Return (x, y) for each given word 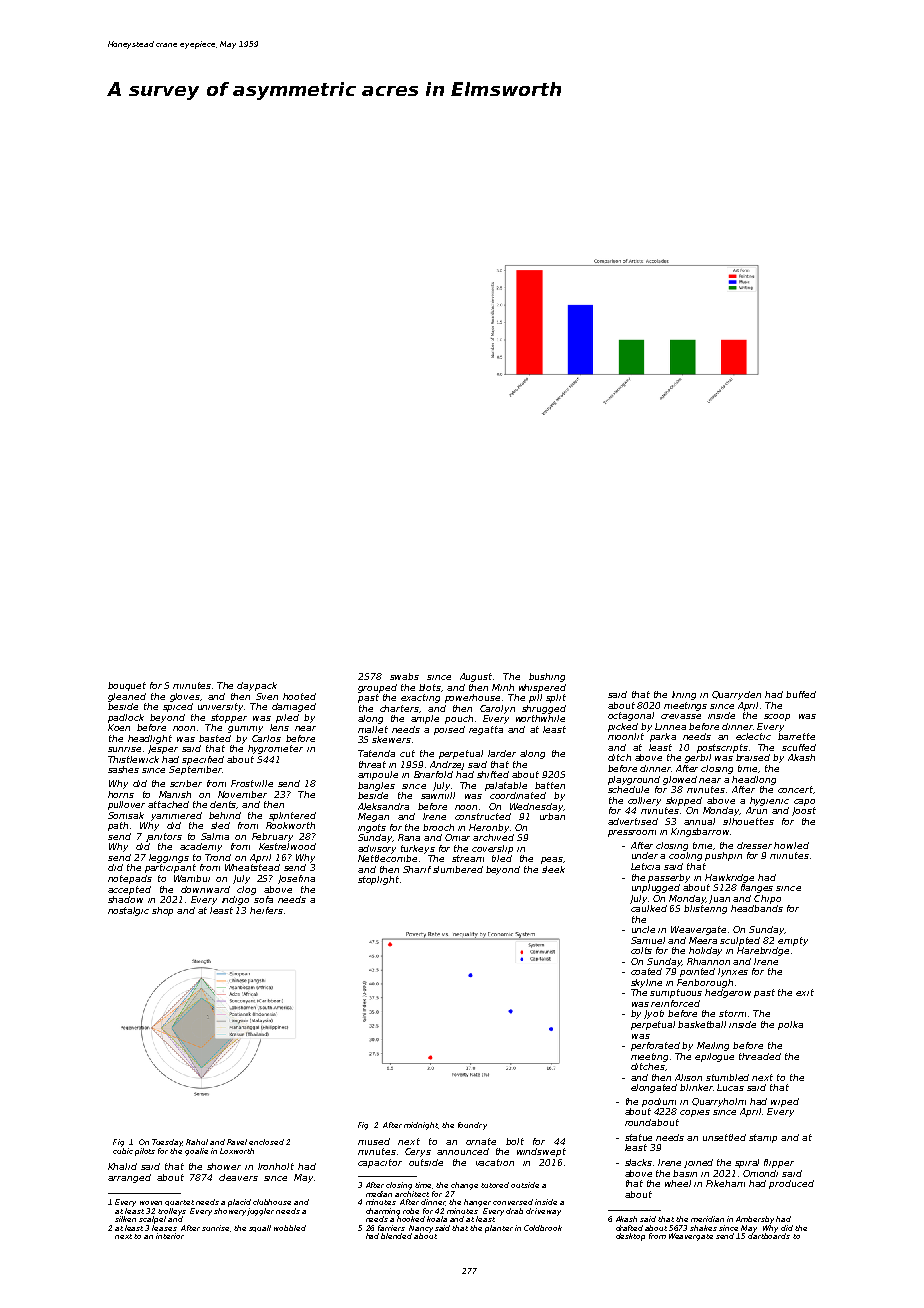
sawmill (438, 795)
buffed (801, 694)
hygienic (769, 801)
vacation (495, 1162)
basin (685, 1173)
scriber (186, 783)
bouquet (127, 686)
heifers (266, 910)
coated (646, 971)
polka (790, 1025)
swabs (404, 676)
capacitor (380, 1163)
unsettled (724, 1137)
